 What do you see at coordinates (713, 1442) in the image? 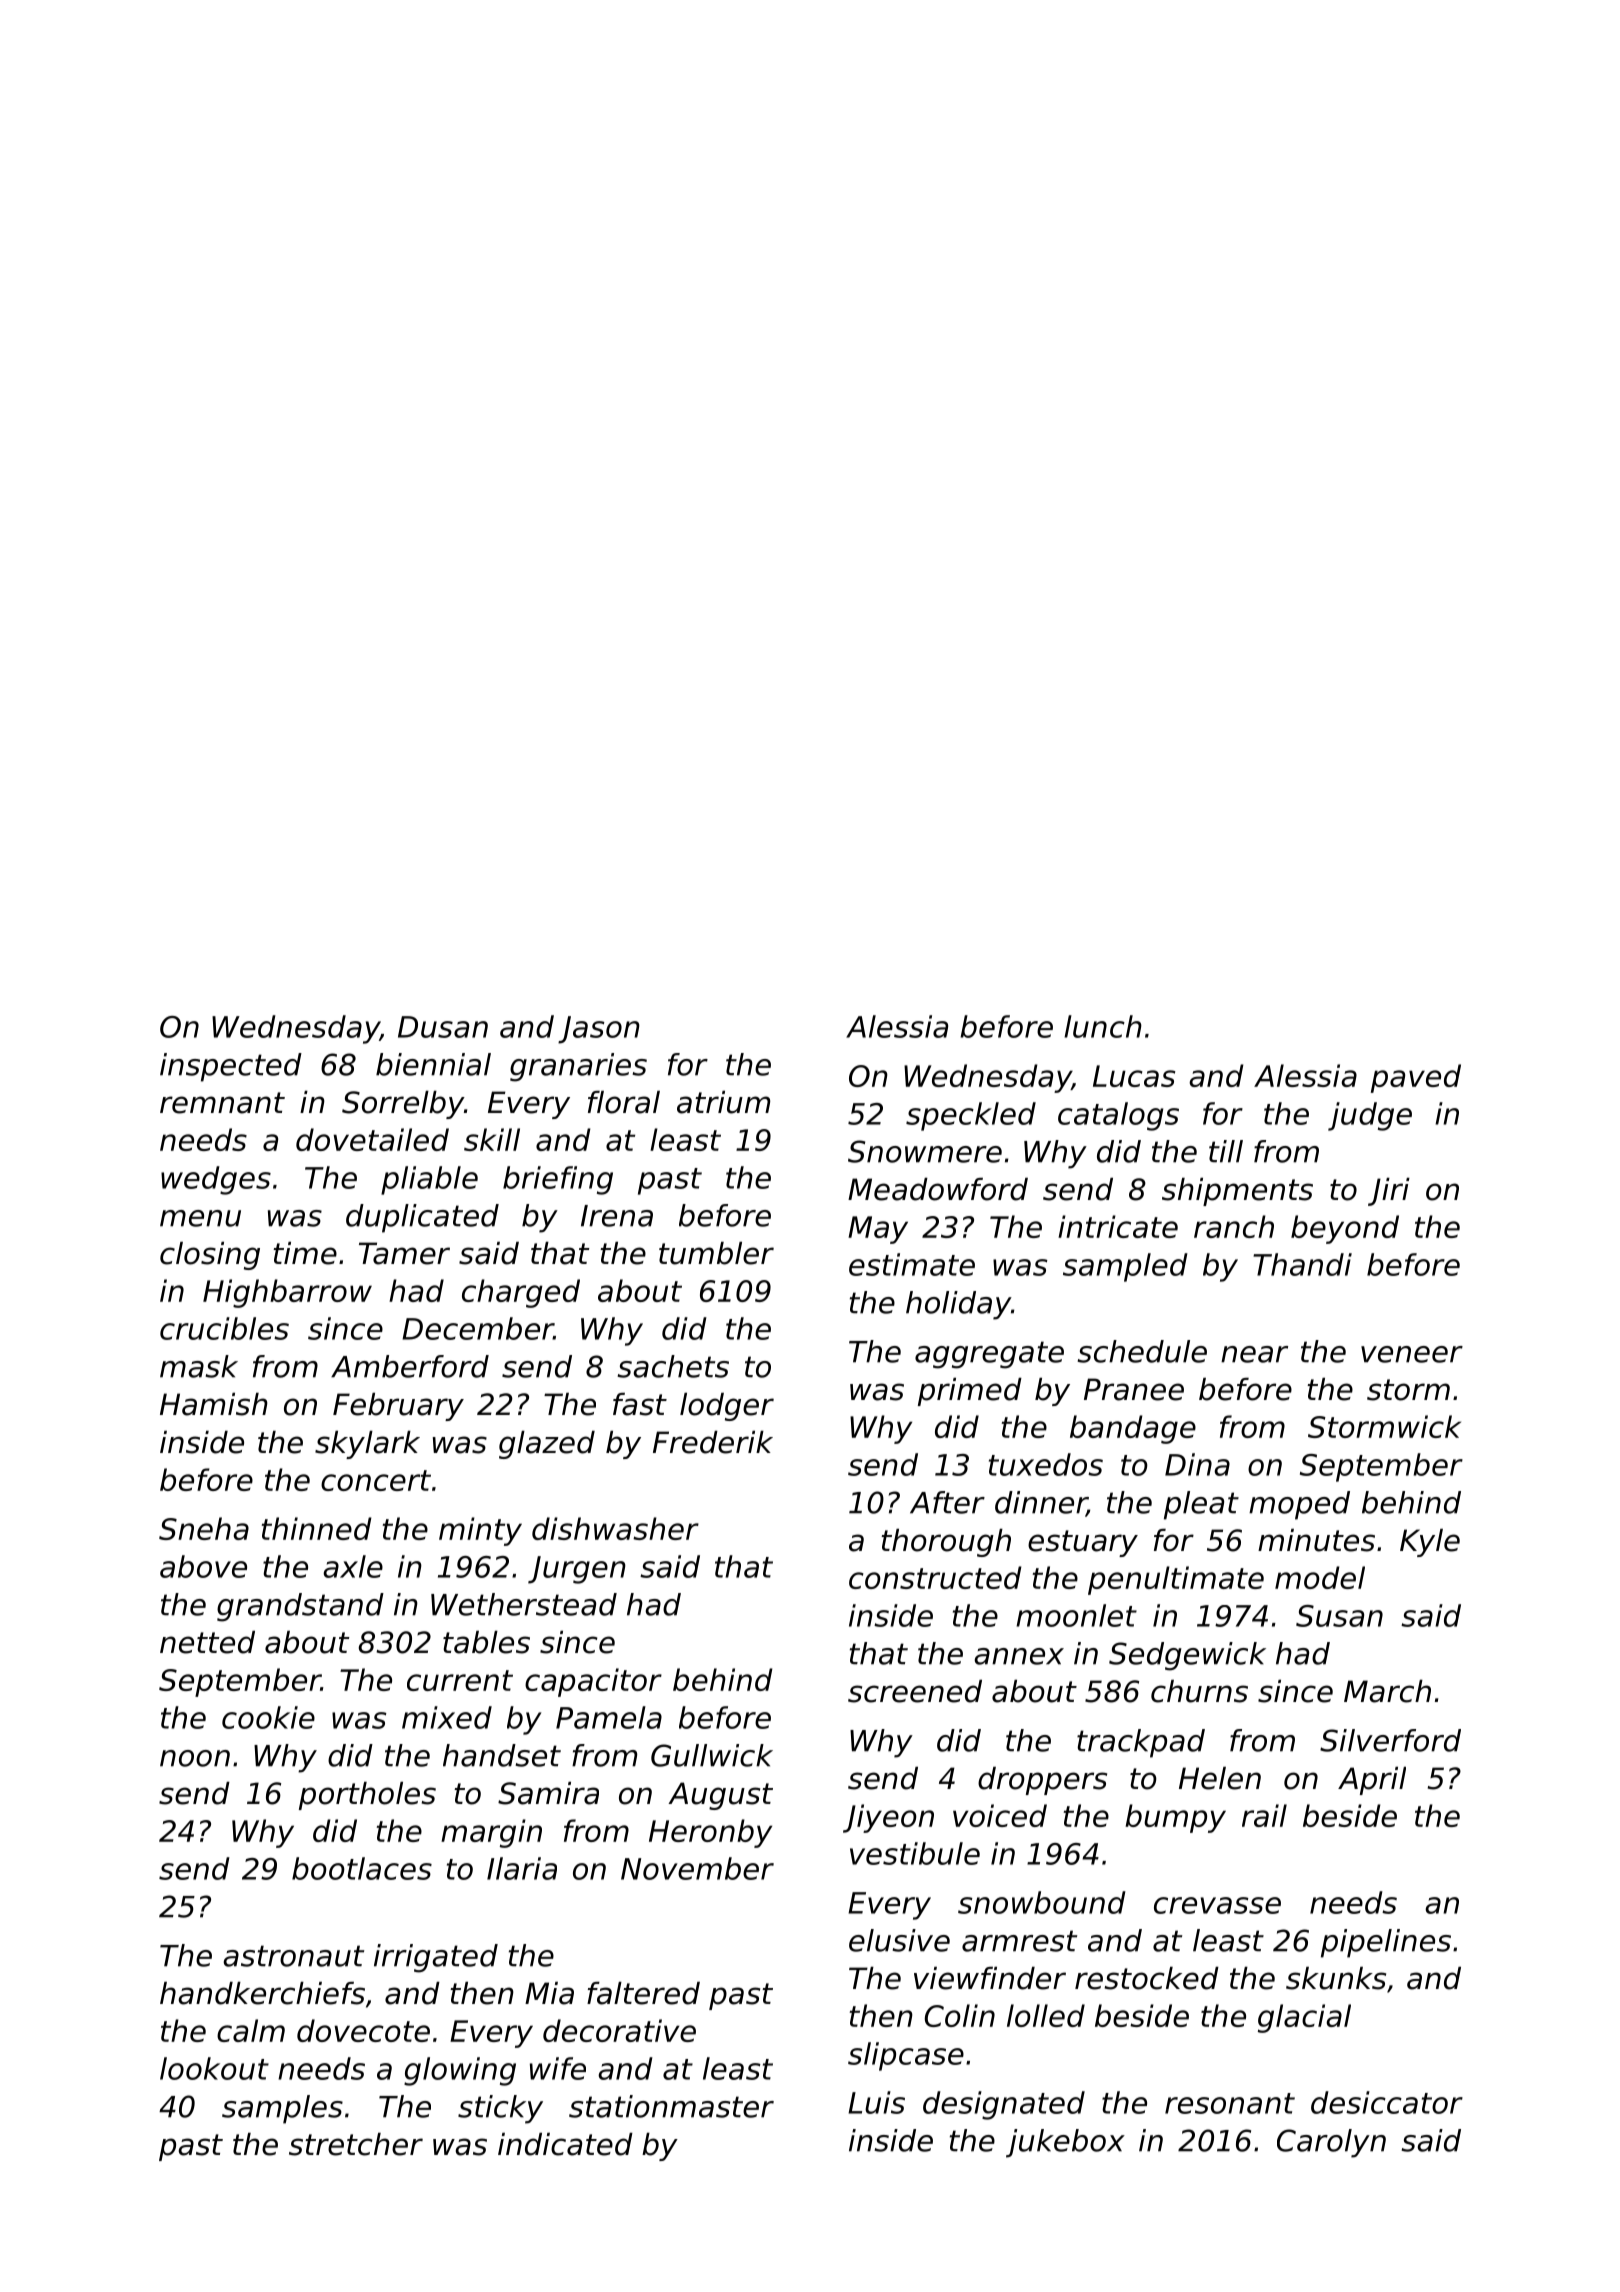
I see `Frederik` at bounding box center [713, 1442].
